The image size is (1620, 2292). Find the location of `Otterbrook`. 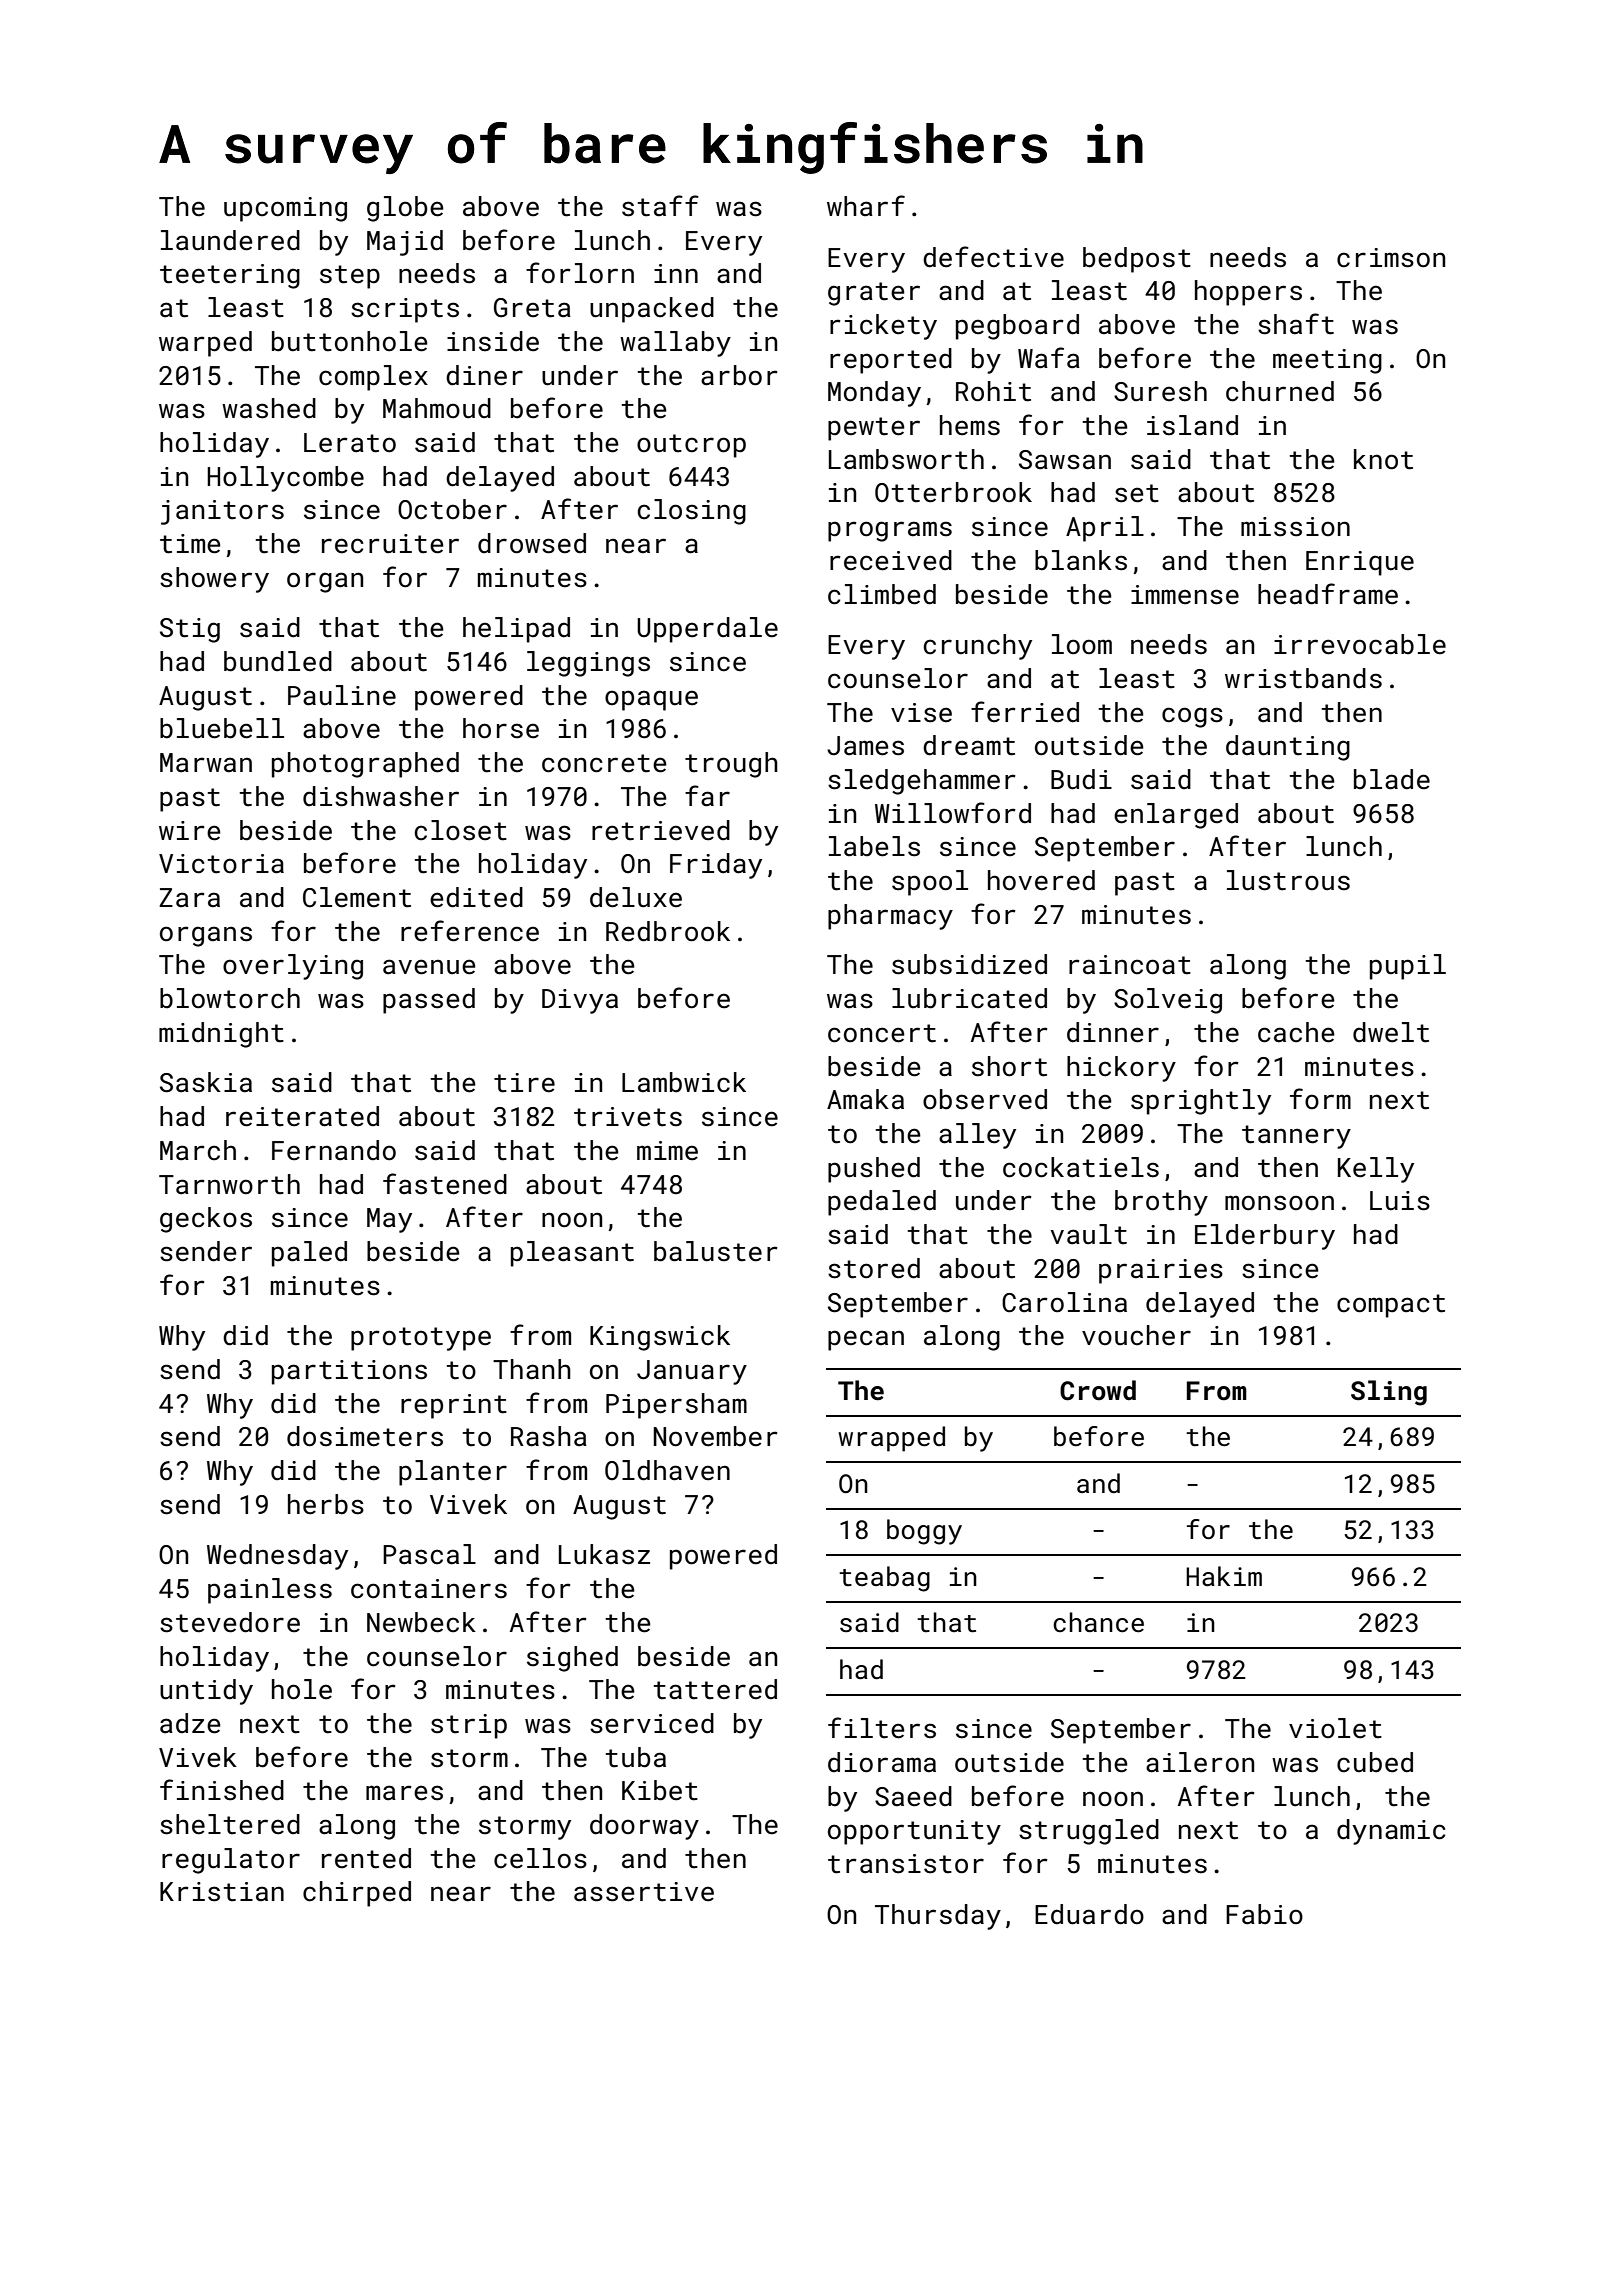

Otterbrook is located at coordinates (953, 492).
